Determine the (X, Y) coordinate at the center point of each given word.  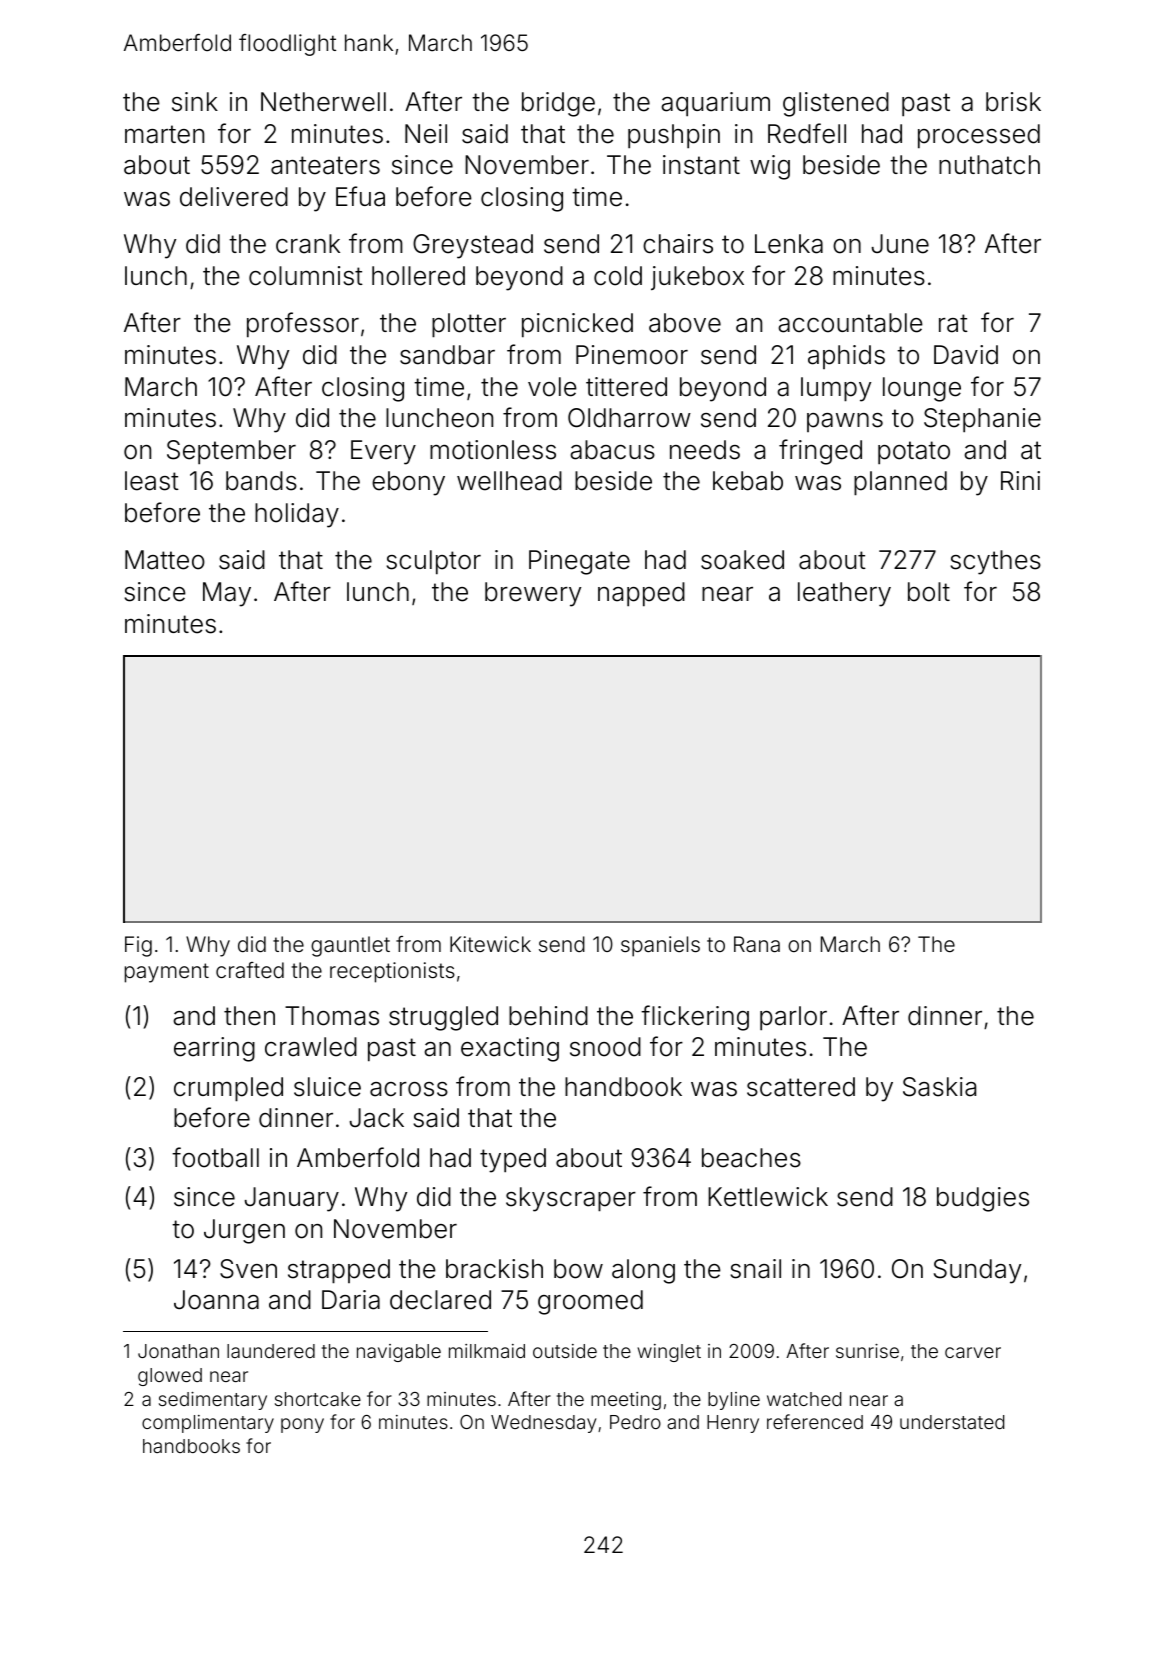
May (227, 594)
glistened (836, 104)
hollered (418, 276)
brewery (533, 594)
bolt (929, 592)
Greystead (473, 246)
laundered (271, 1351)
